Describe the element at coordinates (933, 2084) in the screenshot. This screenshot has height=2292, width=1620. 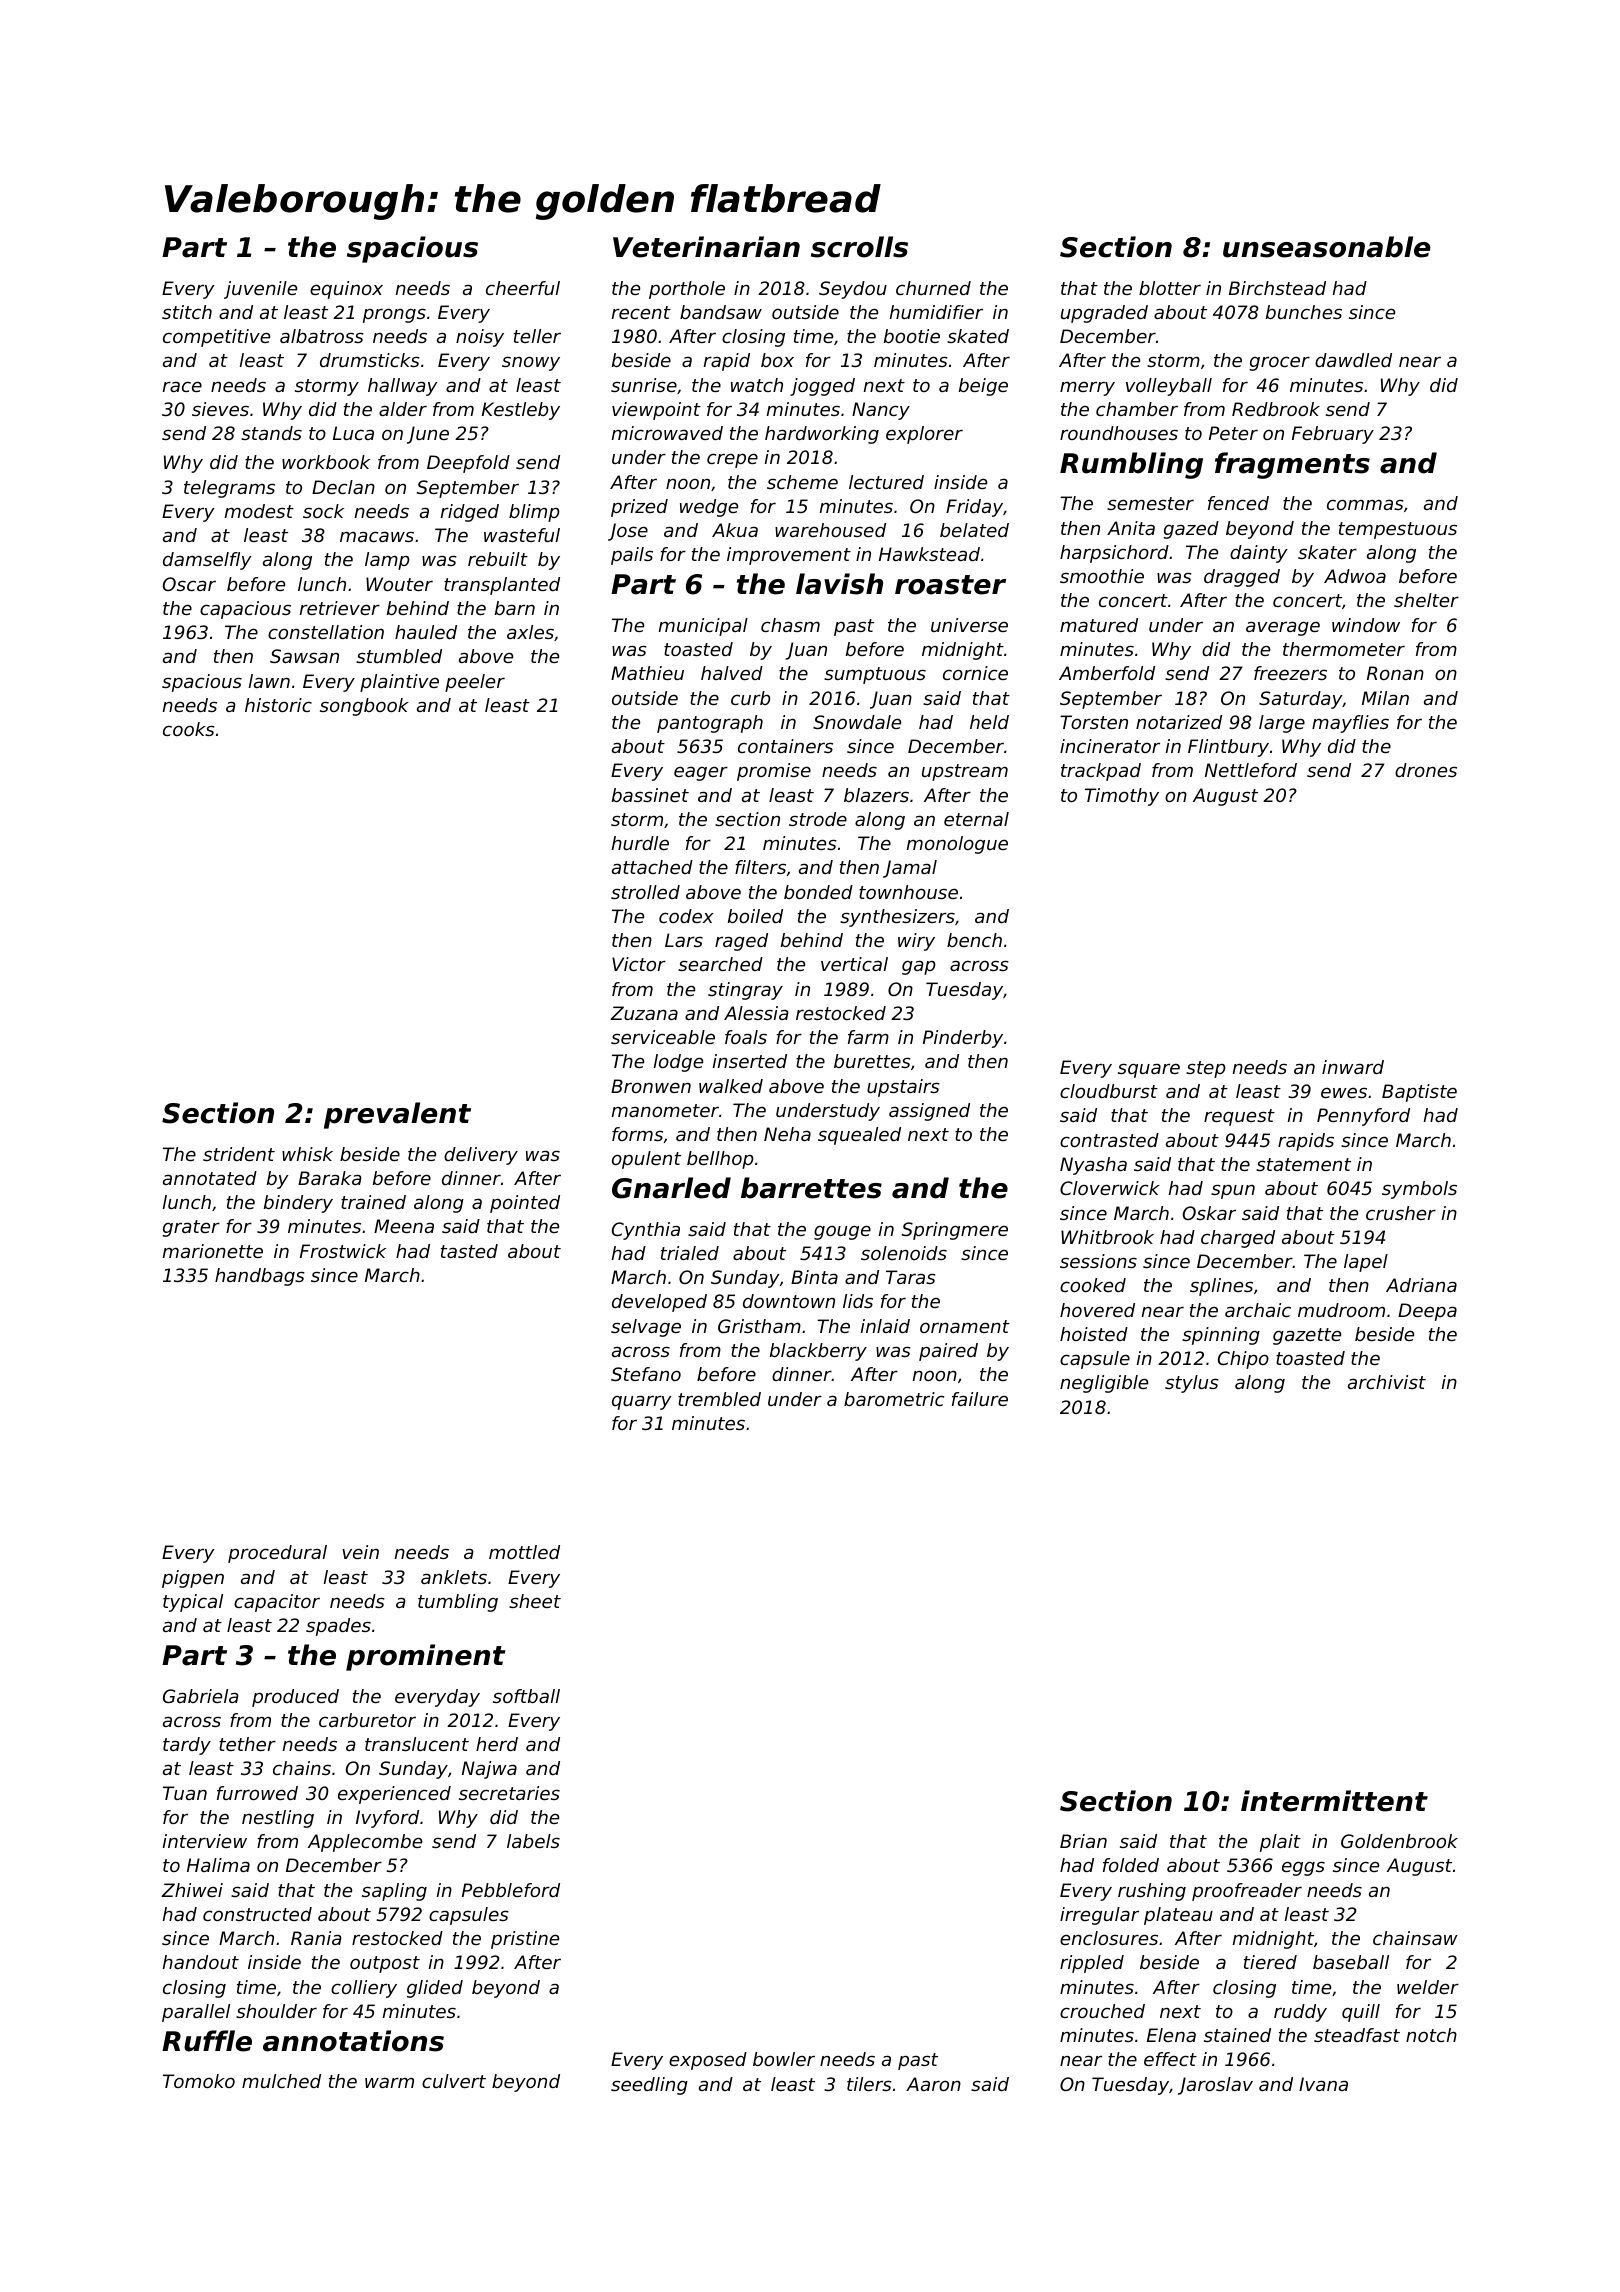
I see `Aaron` at that location.
